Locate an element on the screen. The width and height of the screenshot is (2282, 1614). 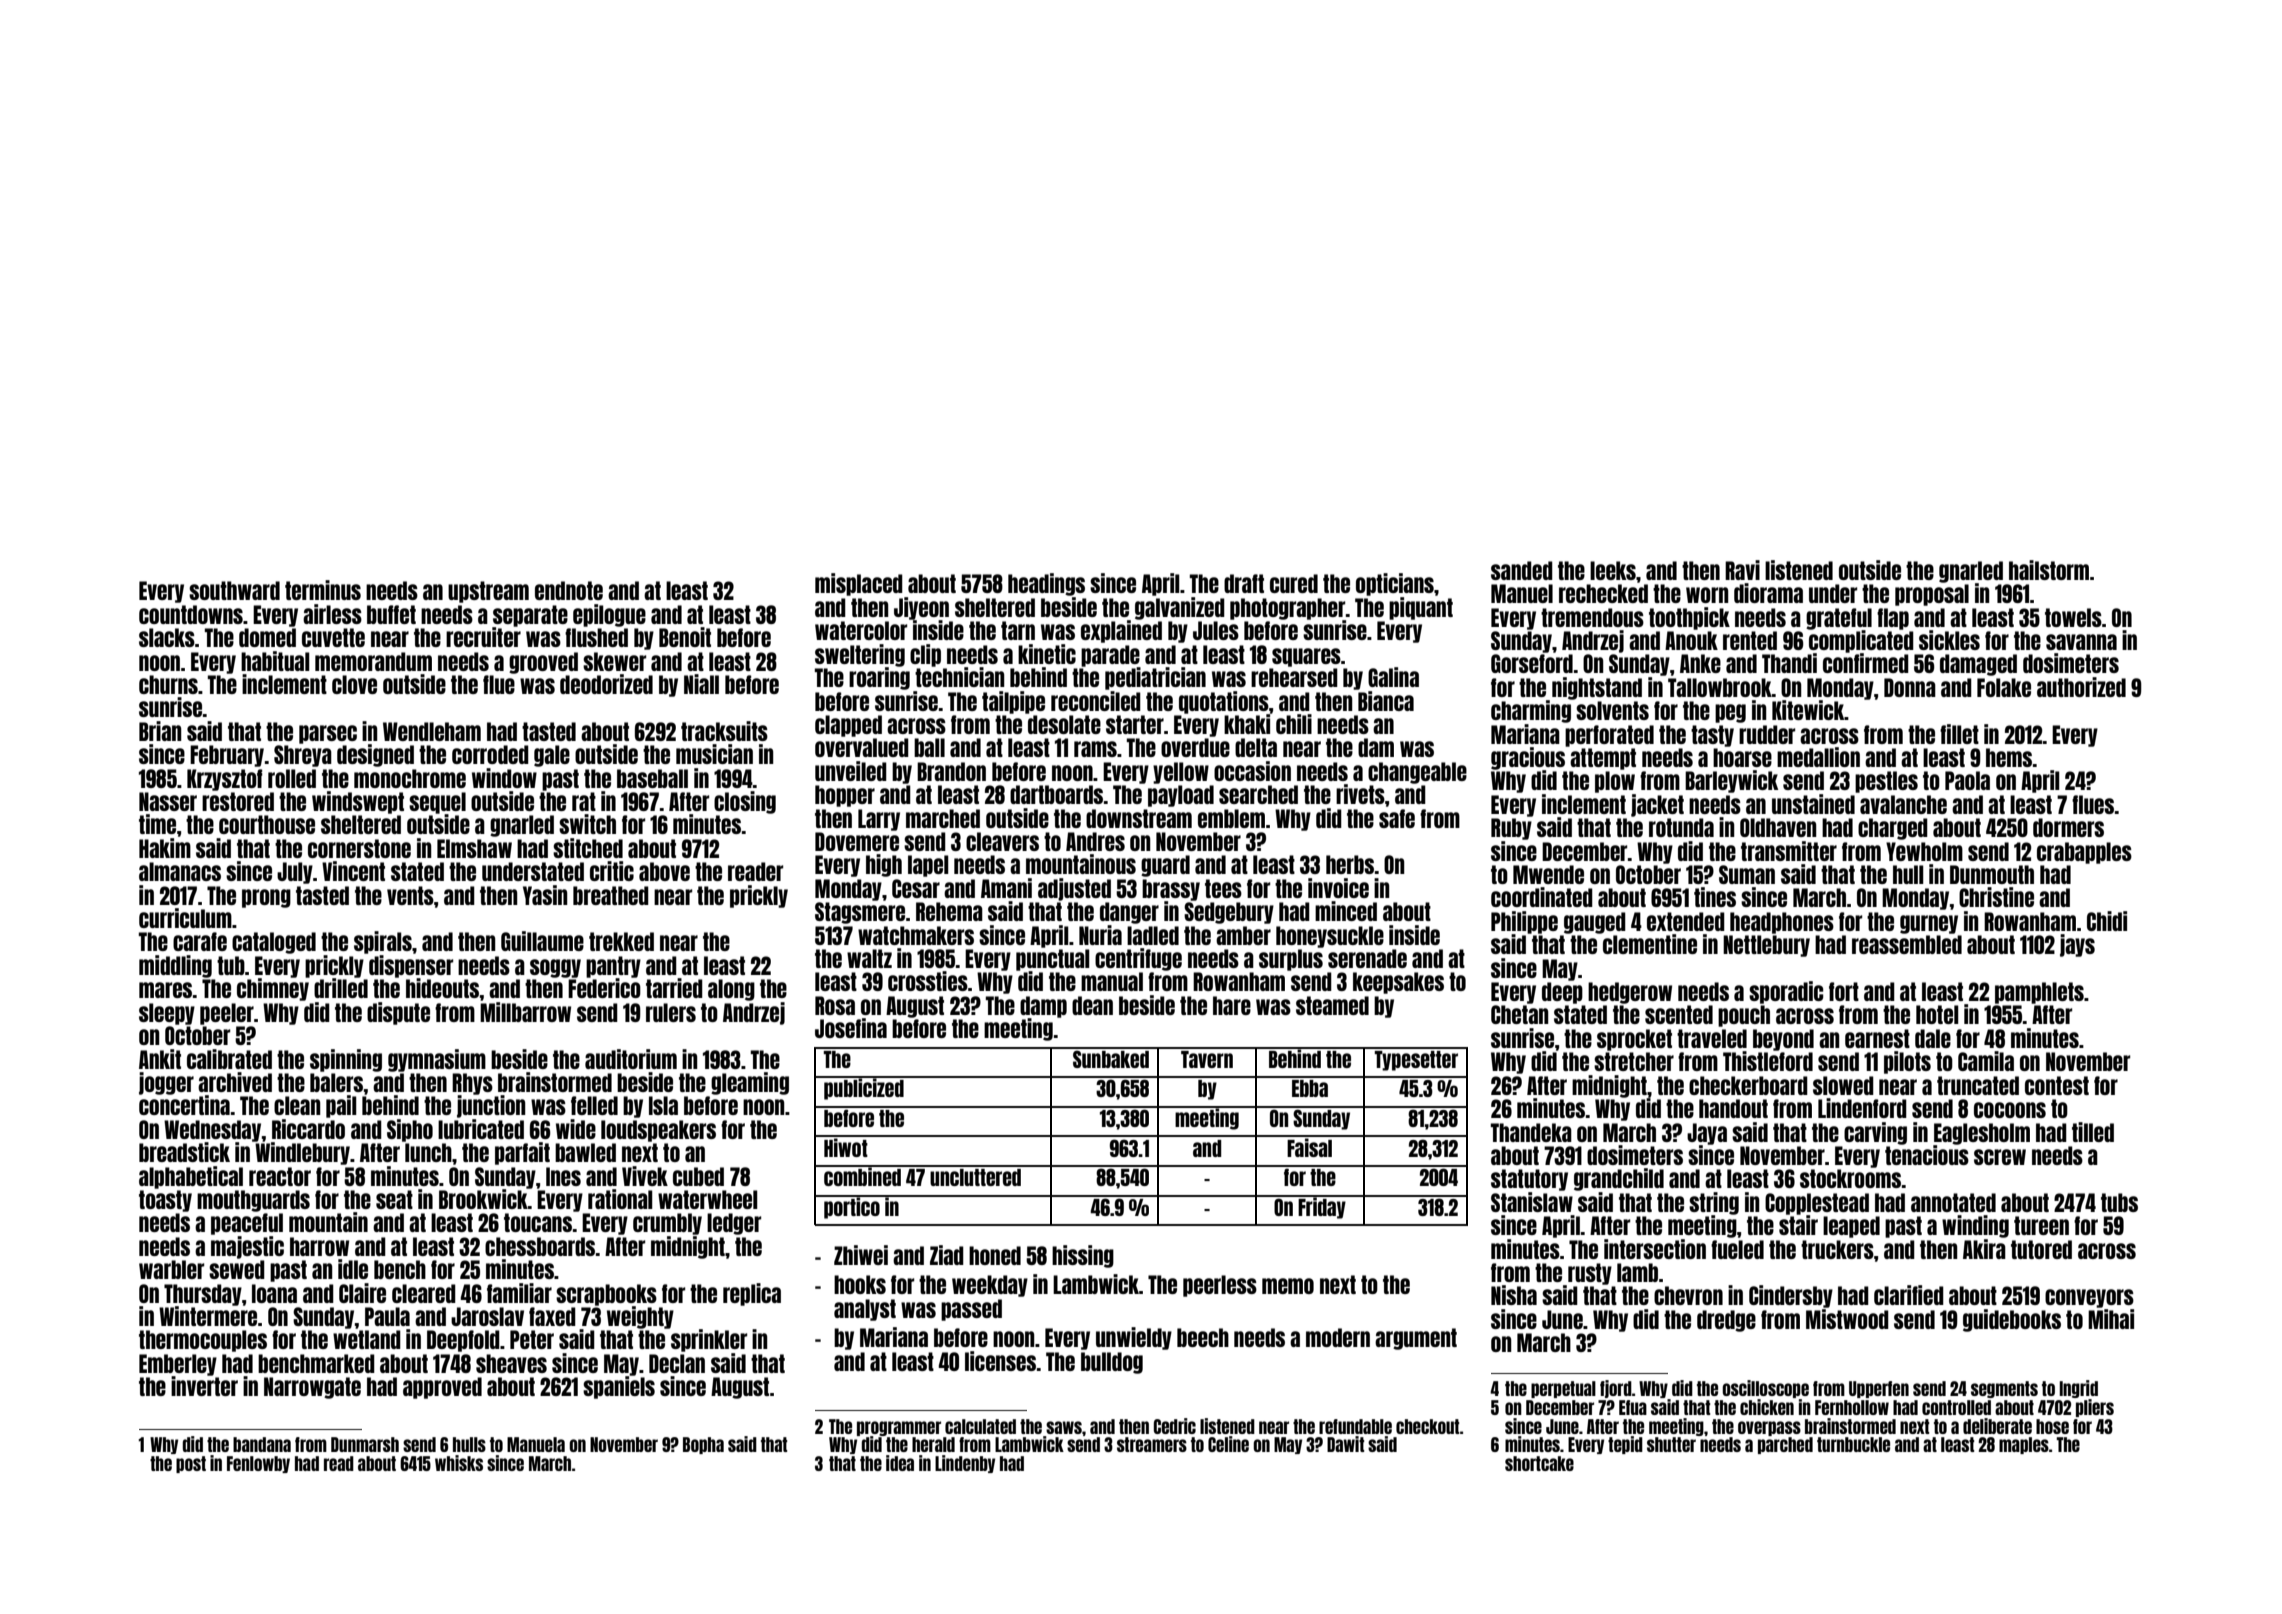
spirals is located at coordinates (383, 942).
